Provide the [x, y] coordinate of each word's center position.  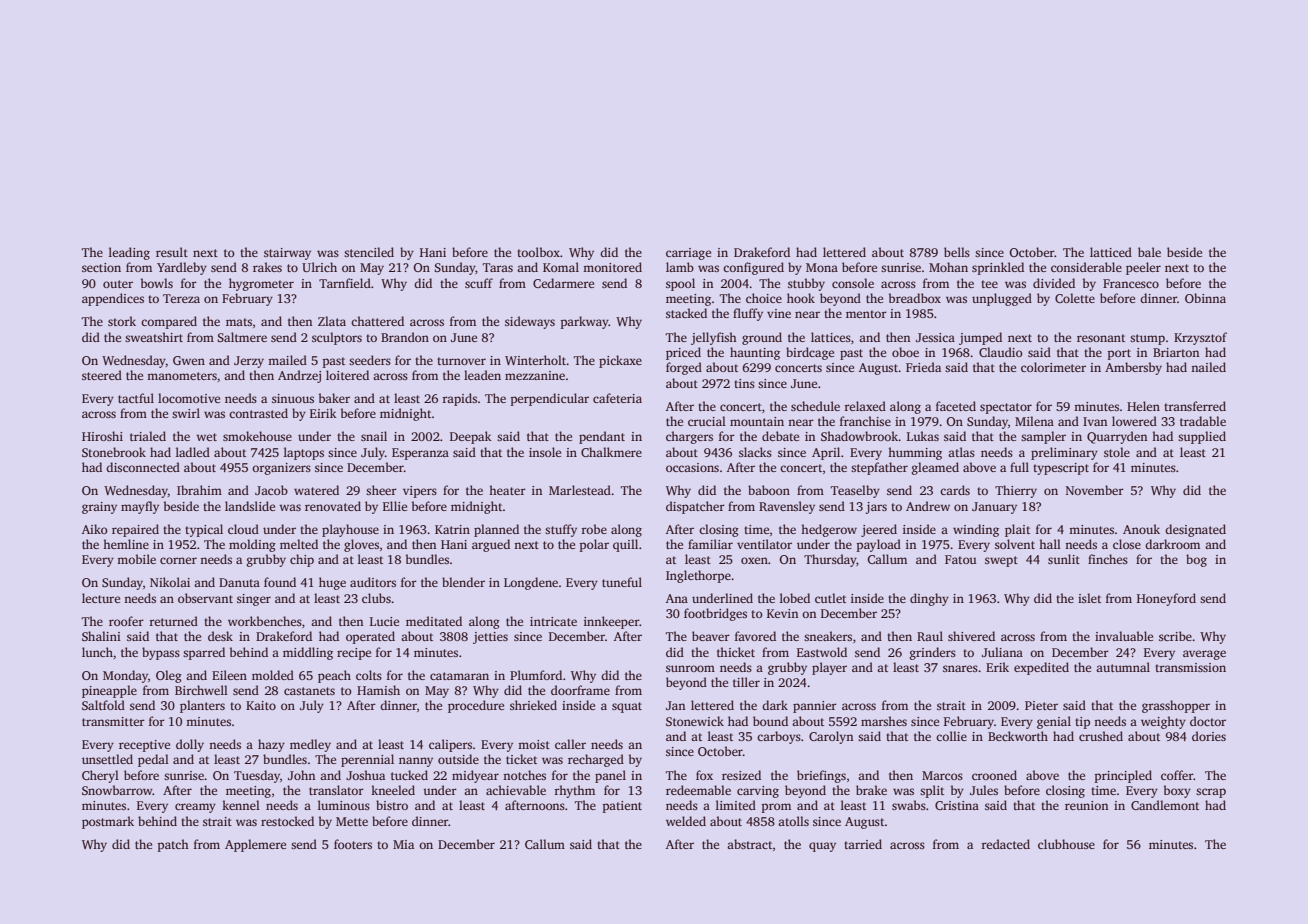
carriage [688, 254]
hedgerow [829, 530]
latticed [1111, 252]
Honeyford [1166, 599]
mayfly [140, 507]
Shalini [101, 636]
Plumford [536, 675]
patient [622, 807]
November [1095, 490]
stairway [287, 254]
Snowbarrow [117, 790]
